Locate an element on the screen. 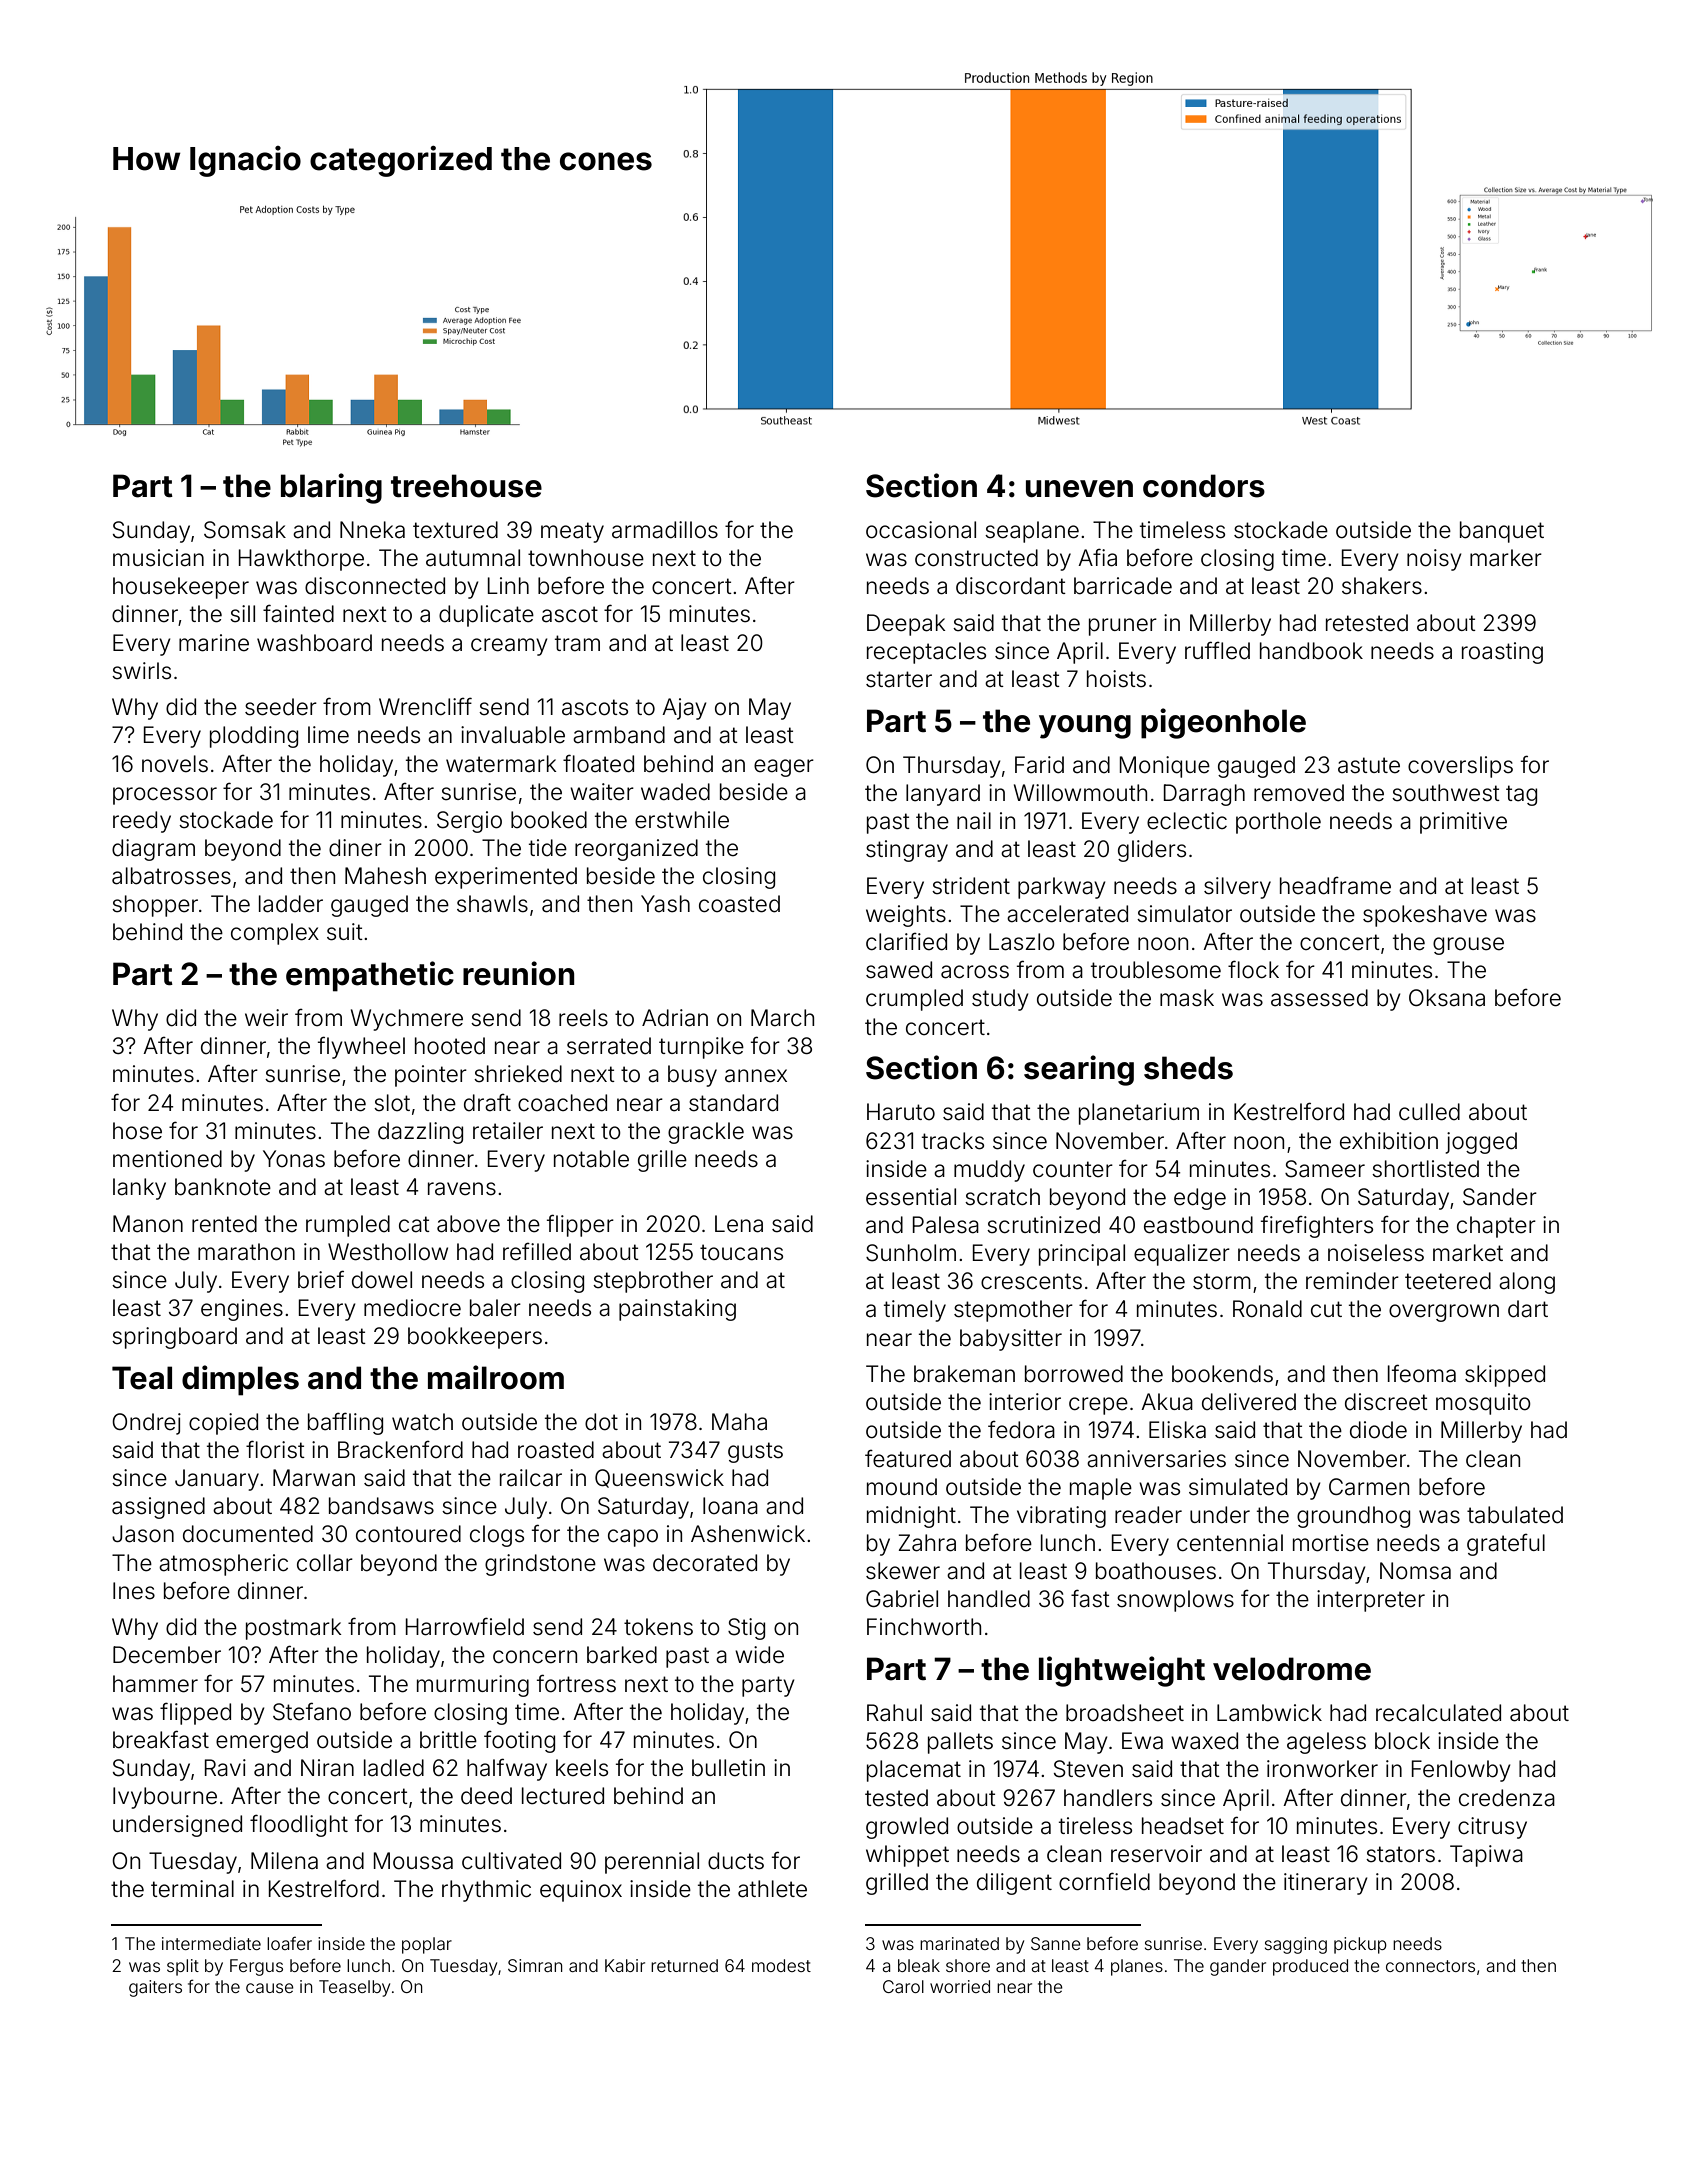  retailer is located at coordinates (508, 1131).
